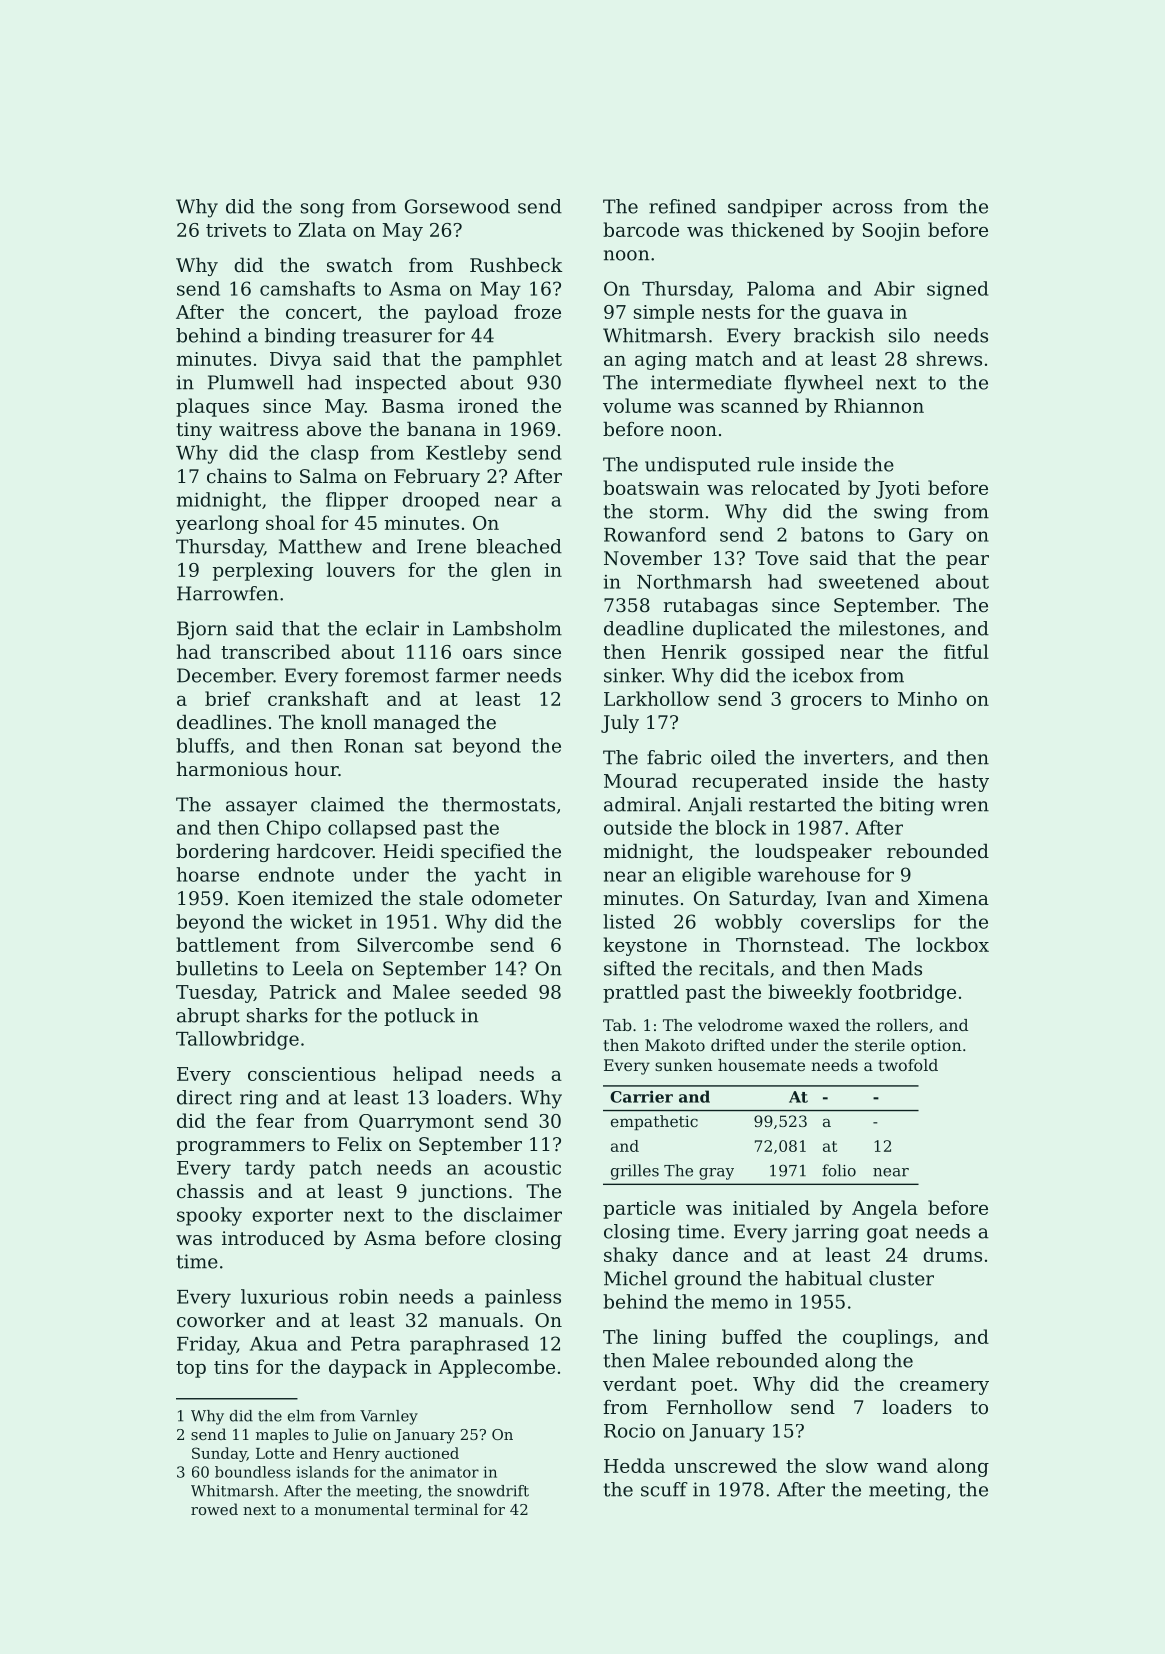 The image size is (1165, 1654). What do you see at coordinates (936, 1047) in the page?
I see `option` at bounding box center [936, 1047].
